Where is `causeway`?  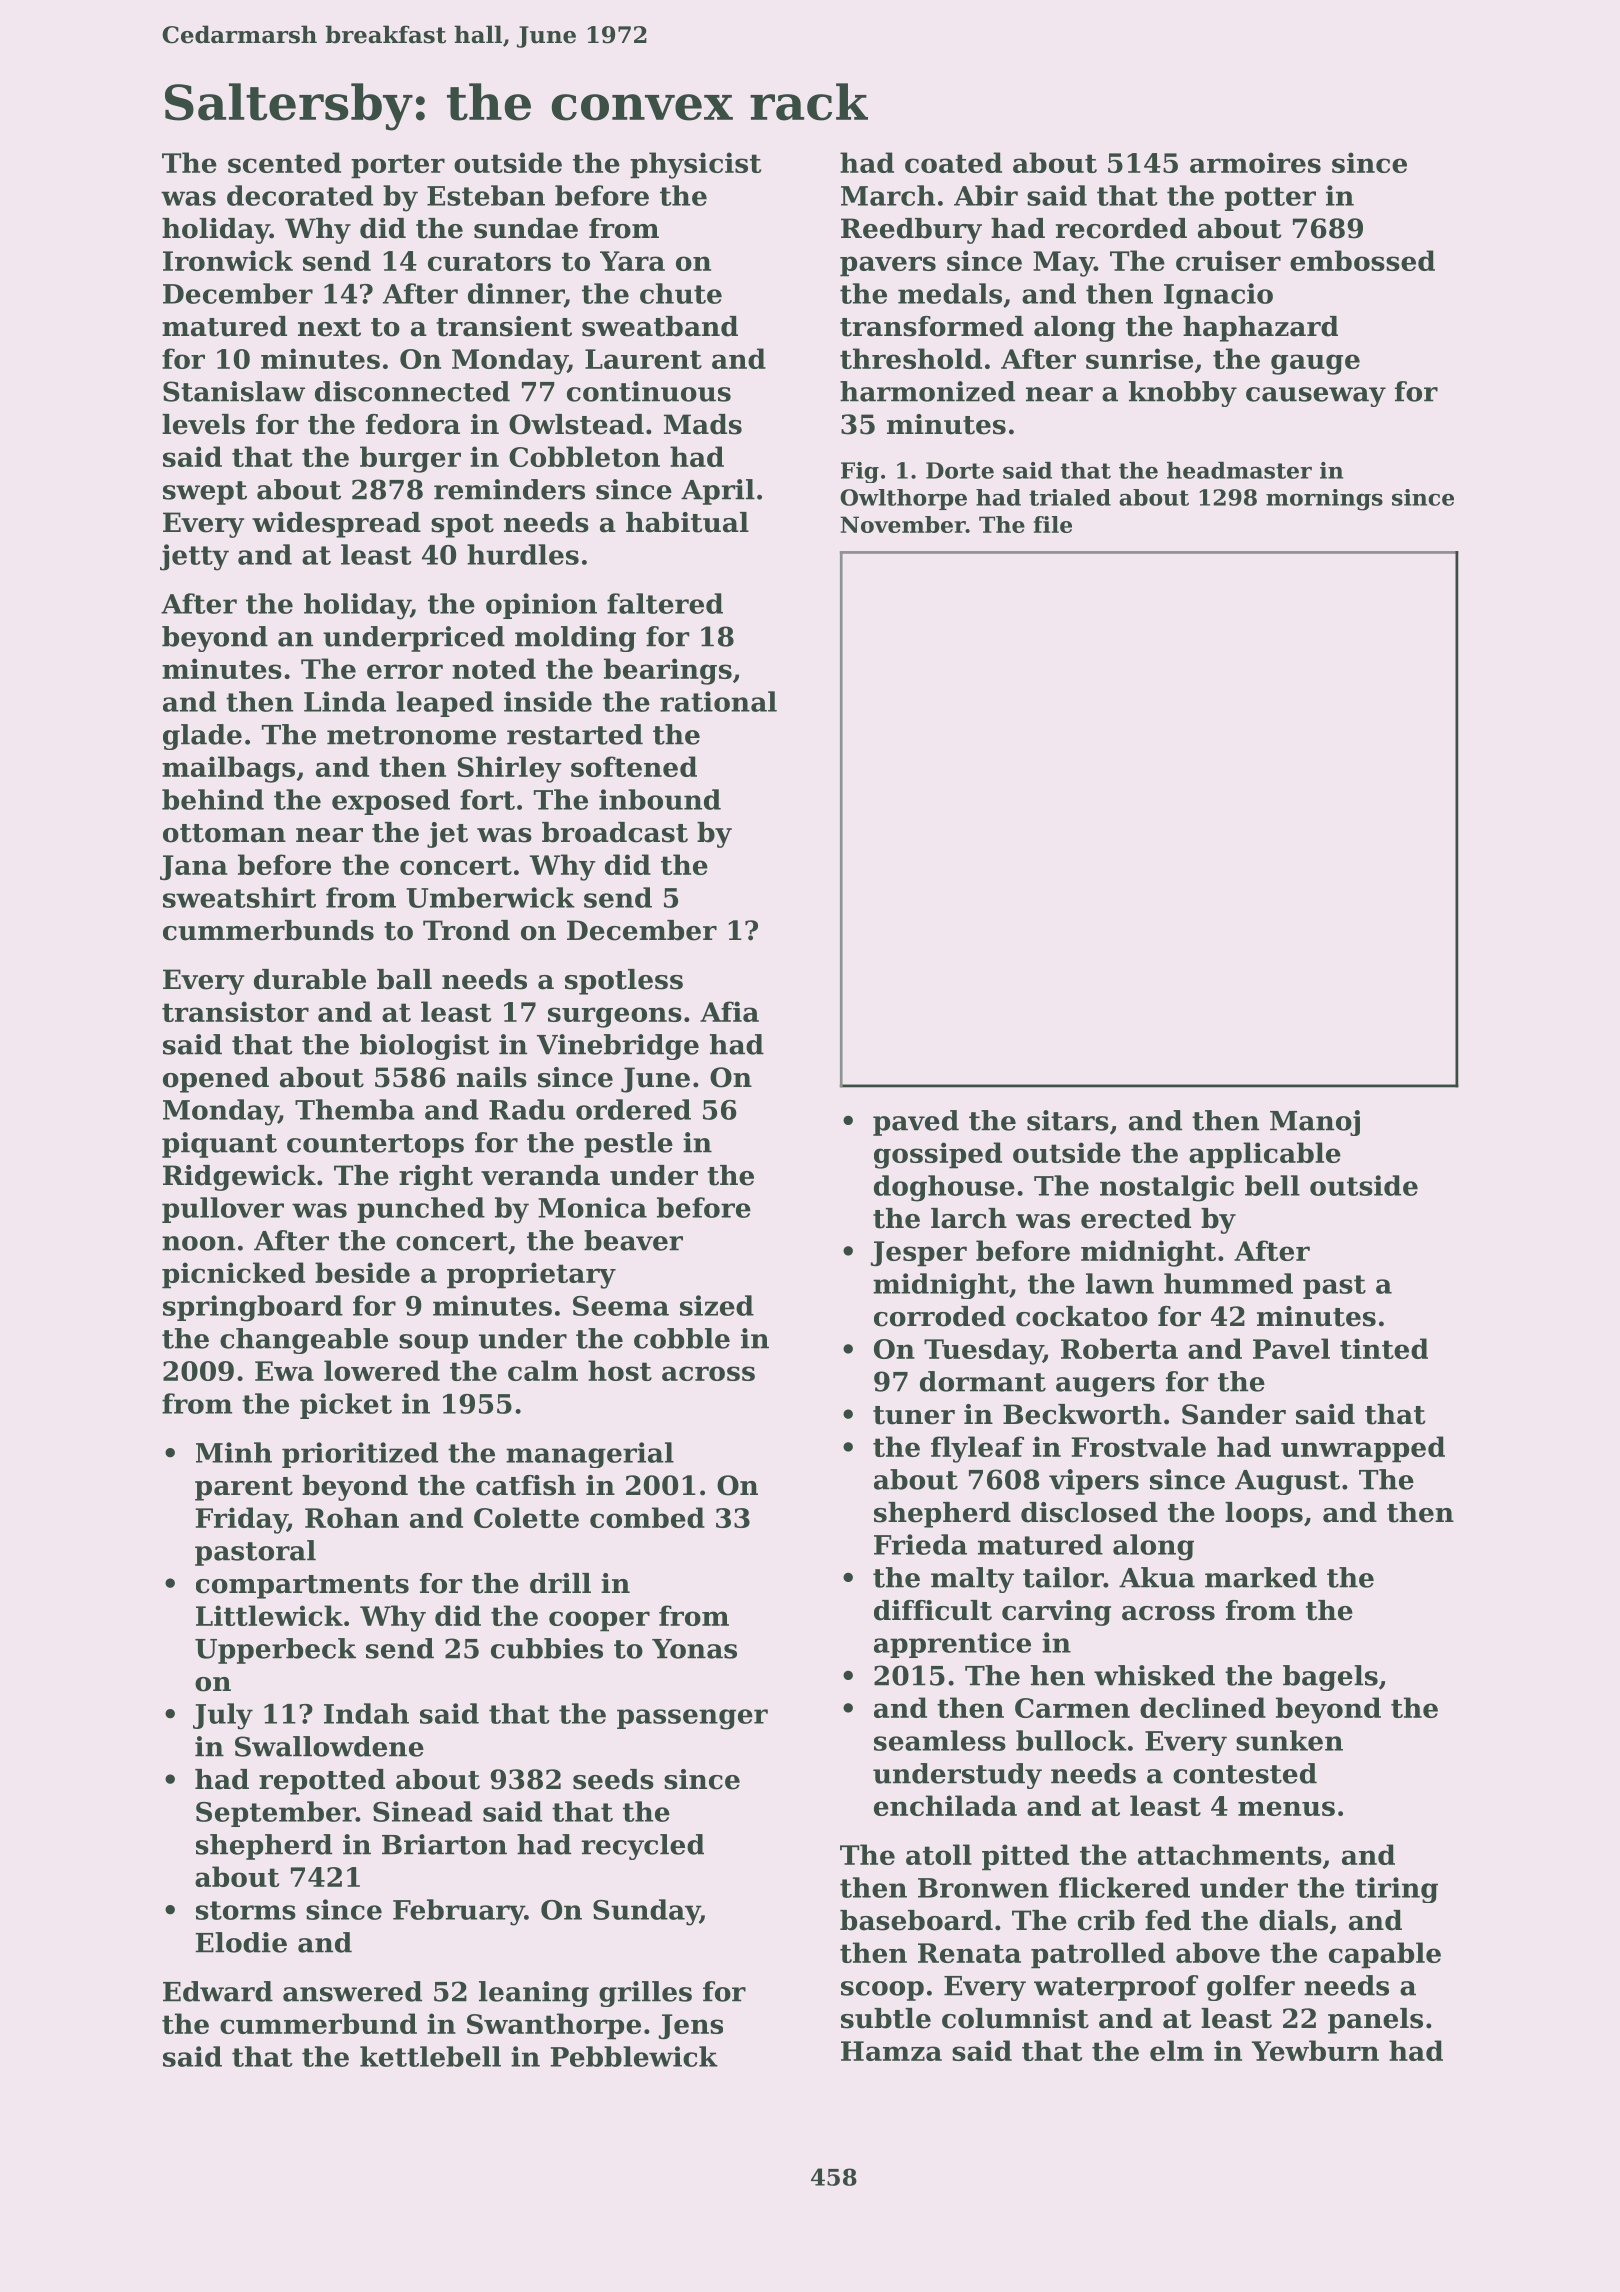 causeway is located at coordinates (1316, 397).
